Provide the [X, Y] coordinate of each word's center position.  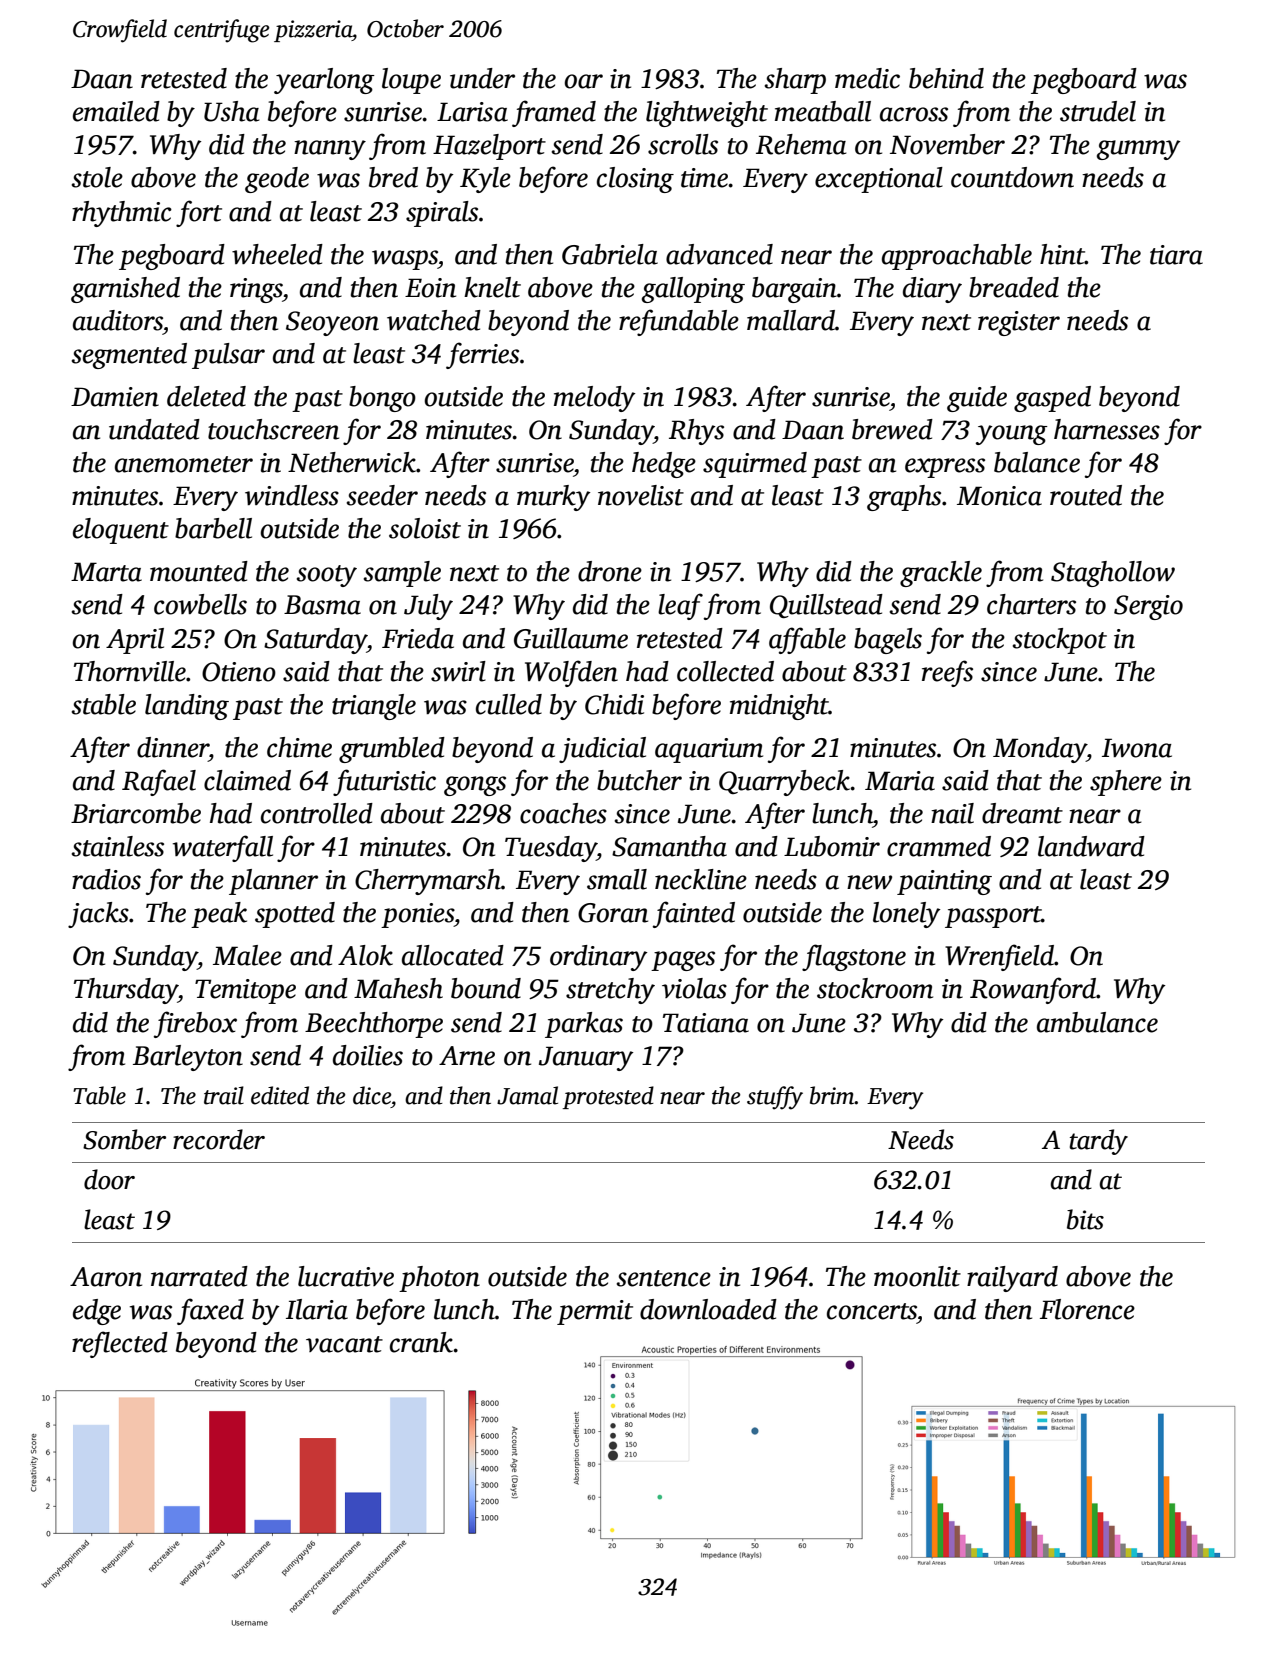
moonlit [917, 1276]
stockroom [875, 988]
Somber [124, 1139]
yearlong [324, 81]
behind [946, 78]
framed [554, 113]
